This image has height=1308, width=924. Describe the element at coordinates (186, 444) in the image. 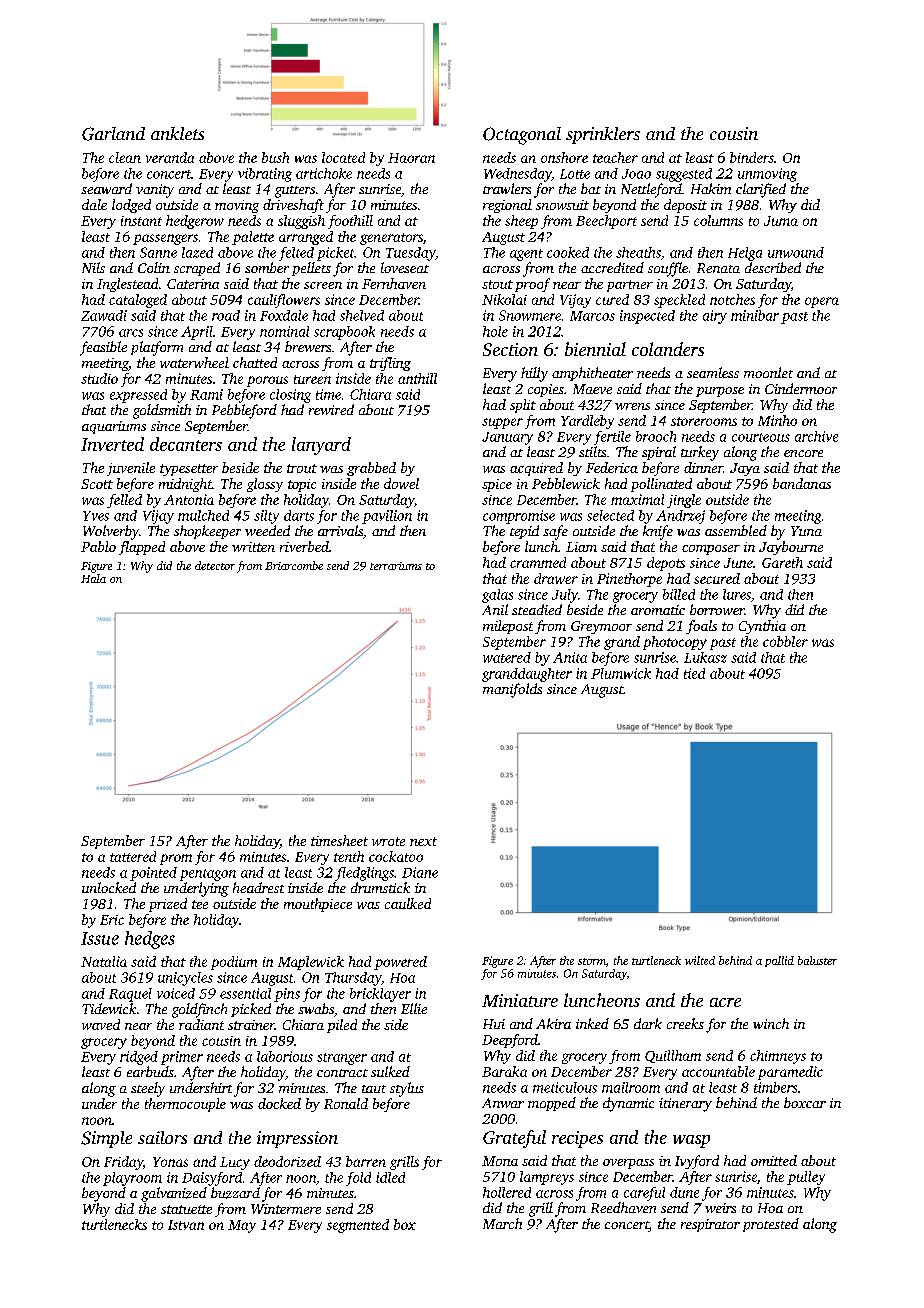

I see `decanters` at that location.
